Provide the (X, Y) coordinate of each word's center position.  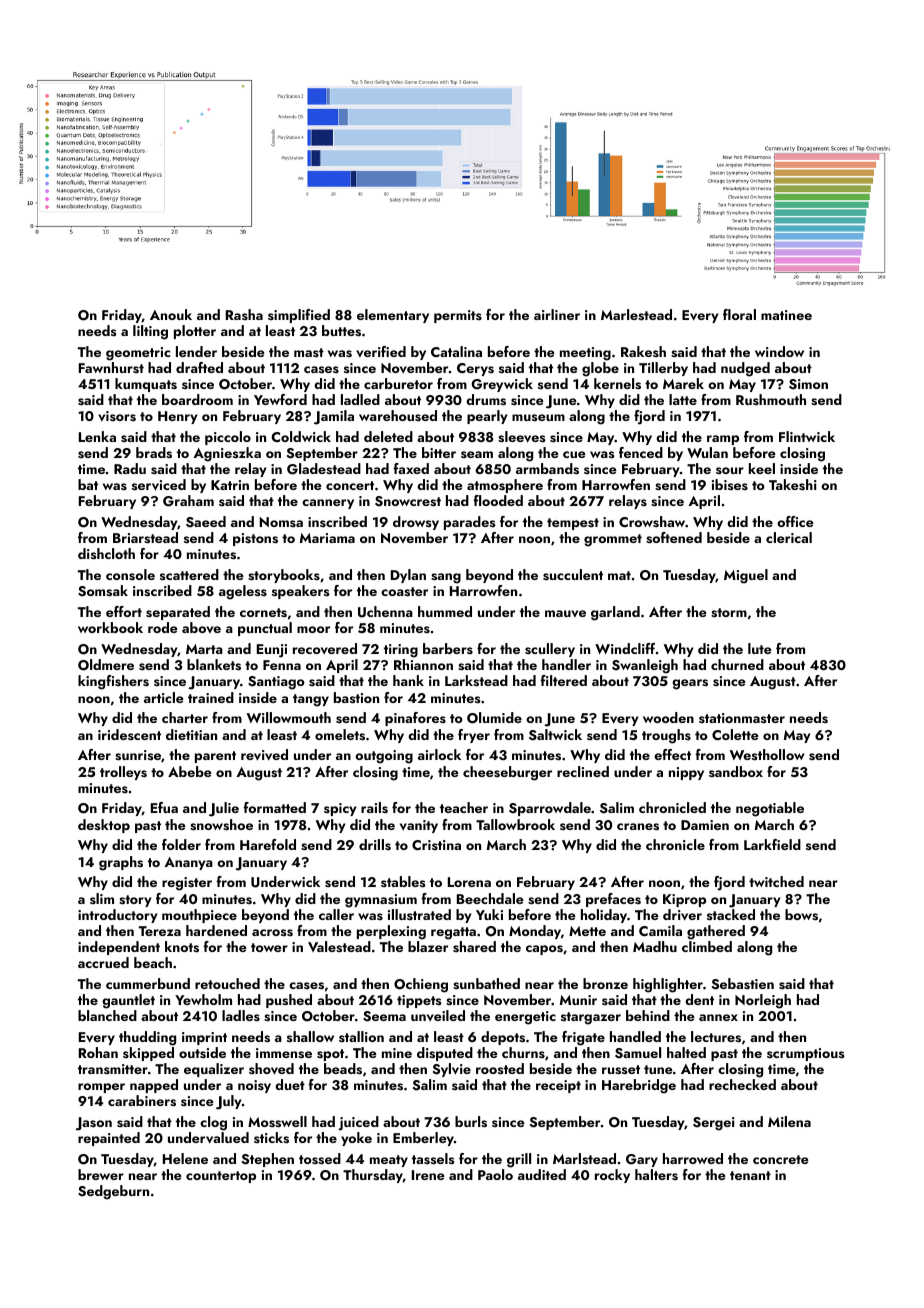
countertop (221, 1177)
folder (181, 844)
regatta (453, 933)
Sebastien (743, 984)
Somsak (103, 591)
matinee (786, 315)
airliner (557, 314)
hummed (445, 611)
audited (542, 1174)
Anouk (171, 314)
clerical (789, 537)
